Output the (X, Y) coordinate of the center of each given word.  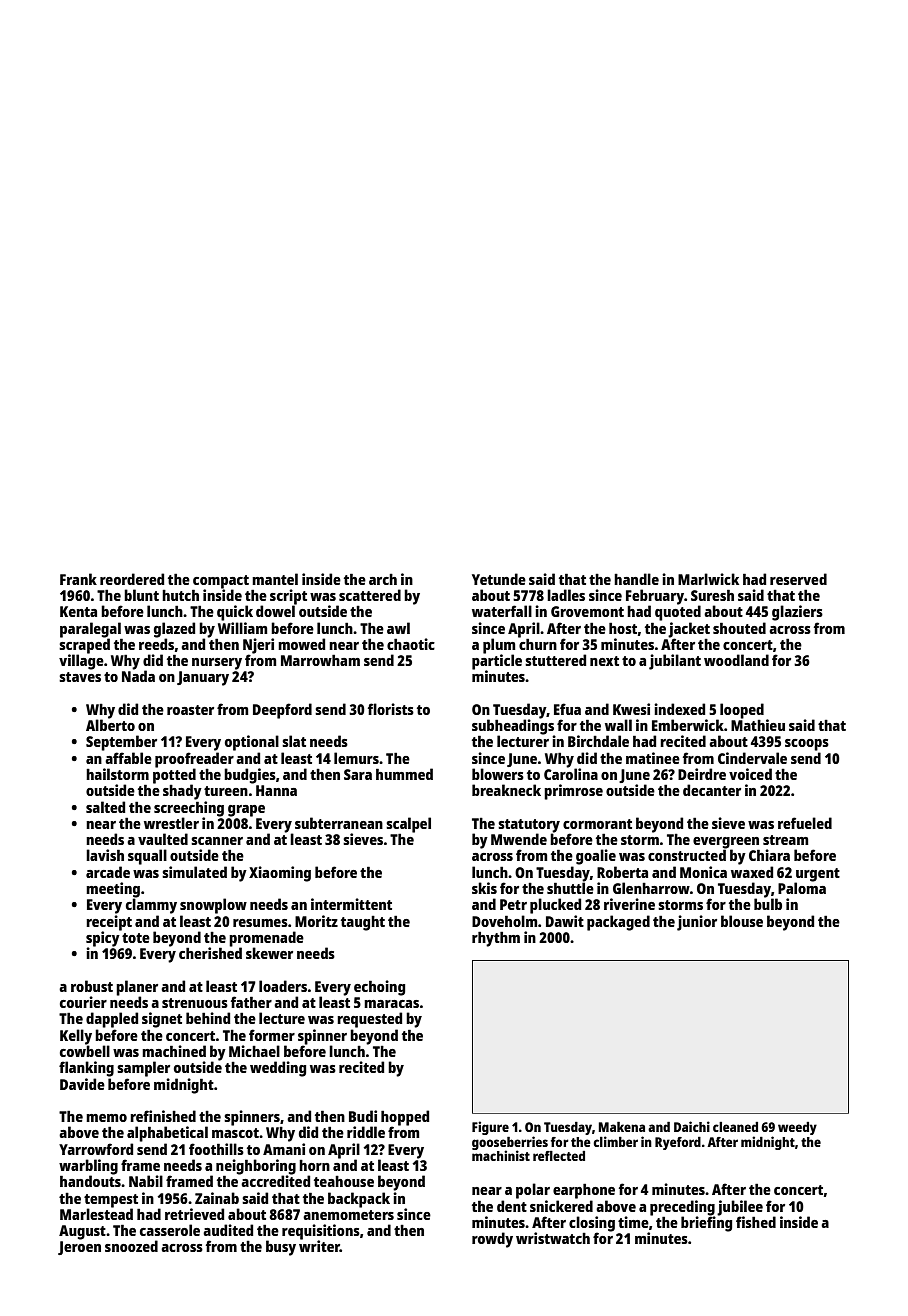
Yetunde (499, 579)
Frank (78, 579)
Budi (363, 1116)
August (82, 1232)
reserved (798, 579)
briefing (706, 1224)
